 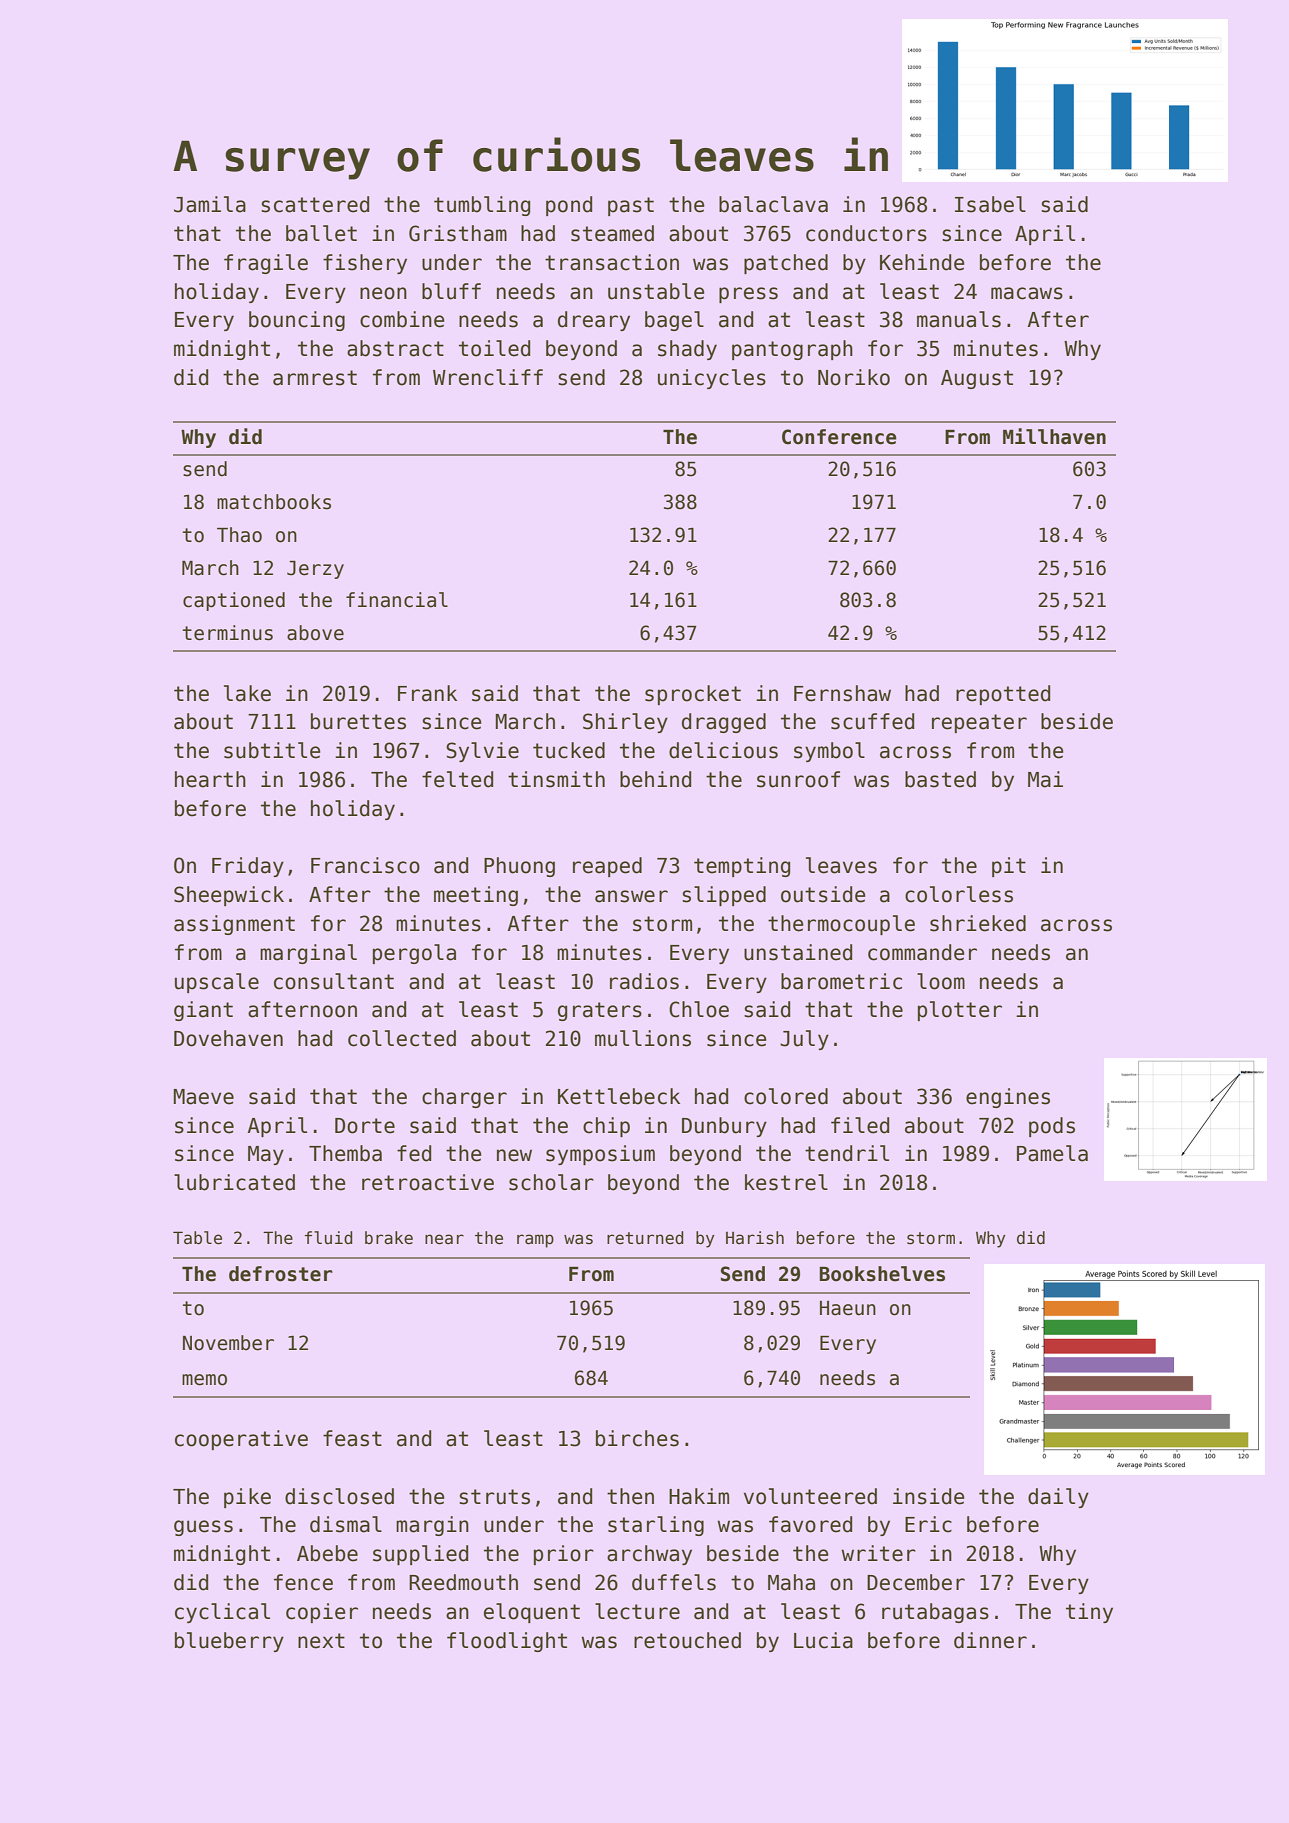 I want to click on Millhaven, so click(x=1054, y=436).
